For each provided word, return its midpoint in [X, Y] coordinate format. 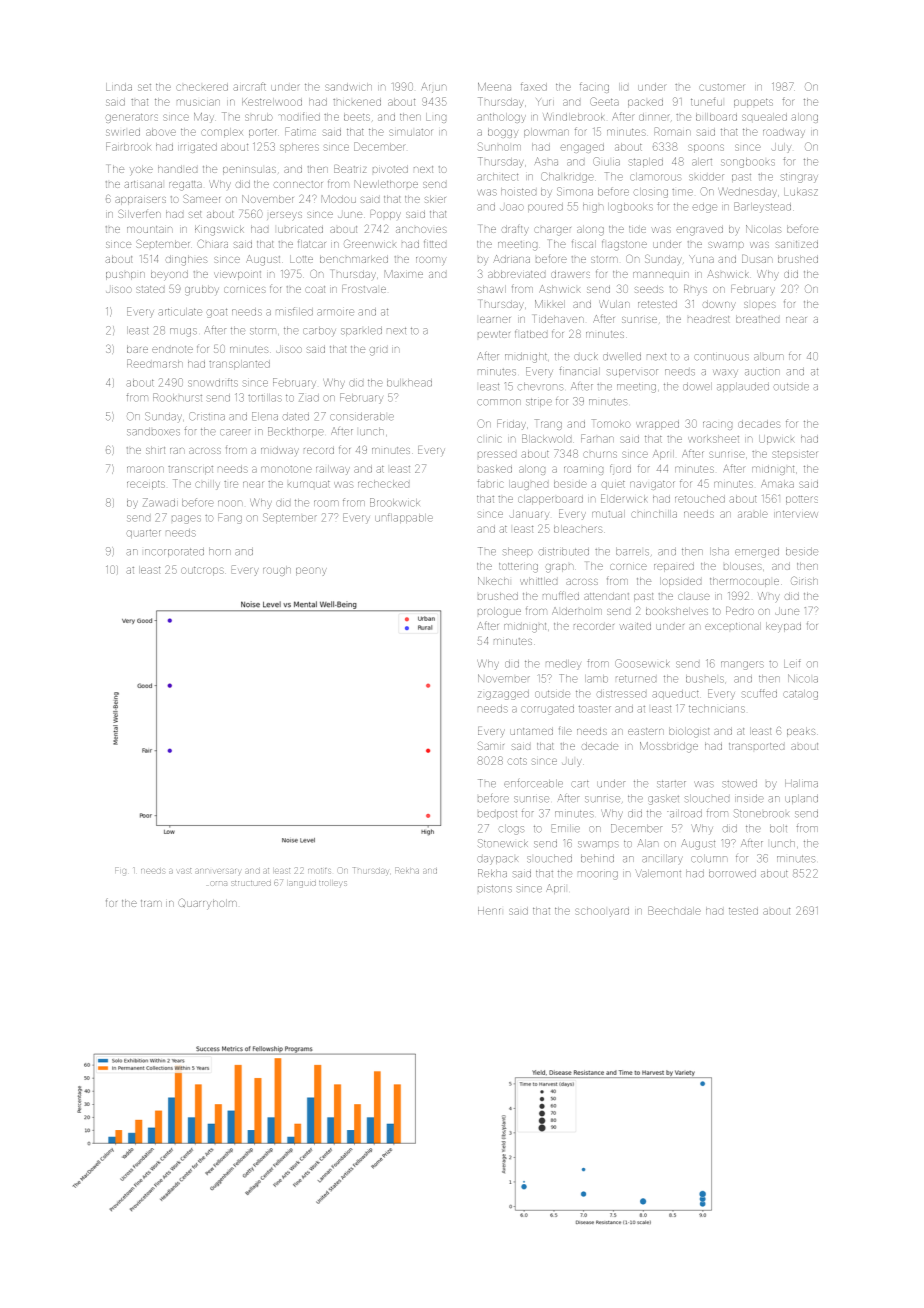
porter [263, 133]
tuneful [706, 101]
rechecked [383, 484]
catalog [800, 695]
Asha [546, 161]
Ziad [309, 397]
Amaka [777, 484]
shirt [155, 450]
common [499, 402]
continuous [721, 357]
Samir [491, 745]
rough [277, 571]
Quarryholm [207, 904]
